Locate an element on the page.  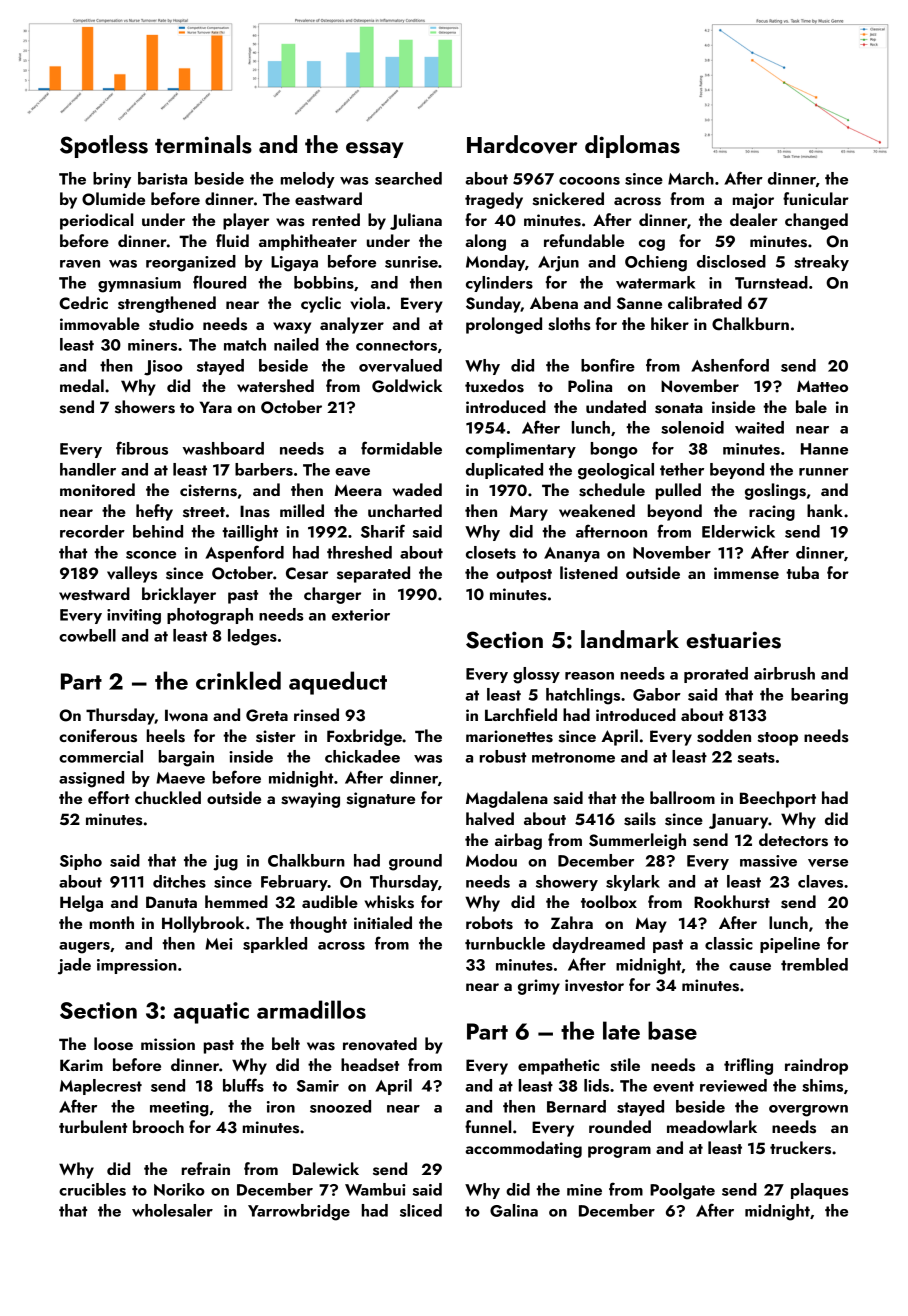
sonata is located at coordinates (679, 408).
